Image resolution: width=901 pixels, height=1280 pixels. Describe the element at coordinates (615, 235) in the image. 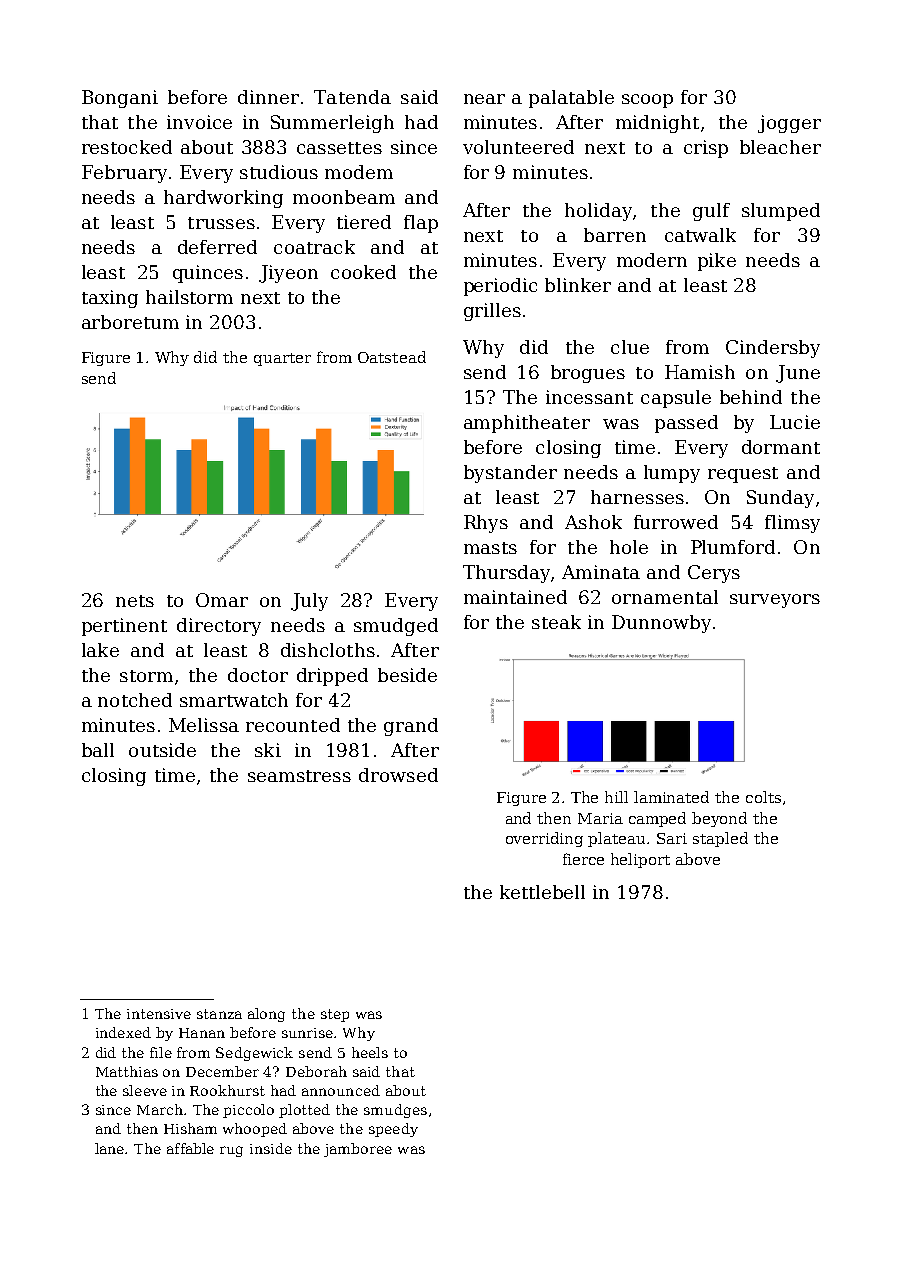

I see `barren` at that location.
